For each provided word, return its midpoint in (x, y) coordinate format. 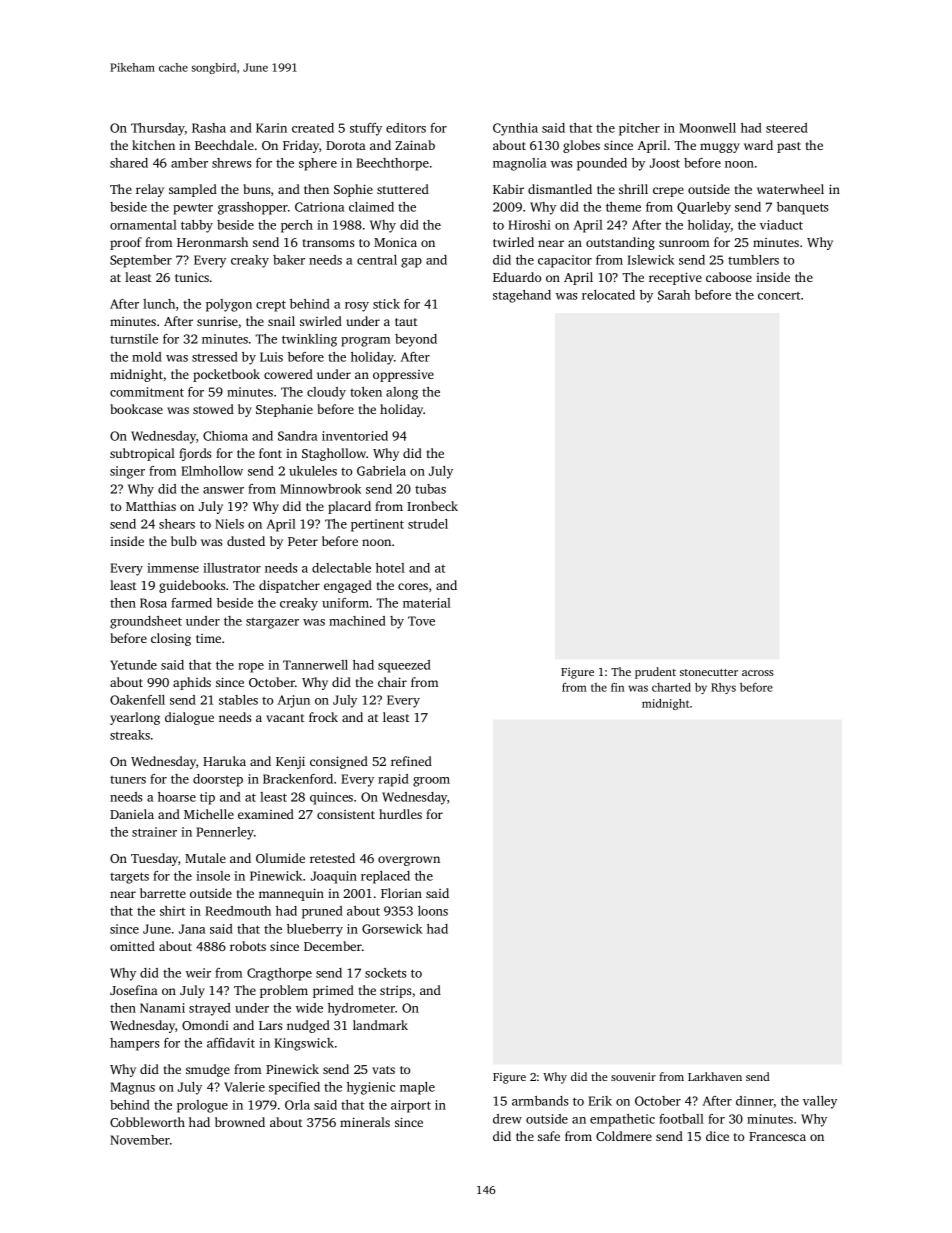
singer (127, 472)
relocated (608, 295)
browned (240, 1122)
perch (297, 226)
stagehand (522, 296)
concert (779, 296)
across (758, 673)
